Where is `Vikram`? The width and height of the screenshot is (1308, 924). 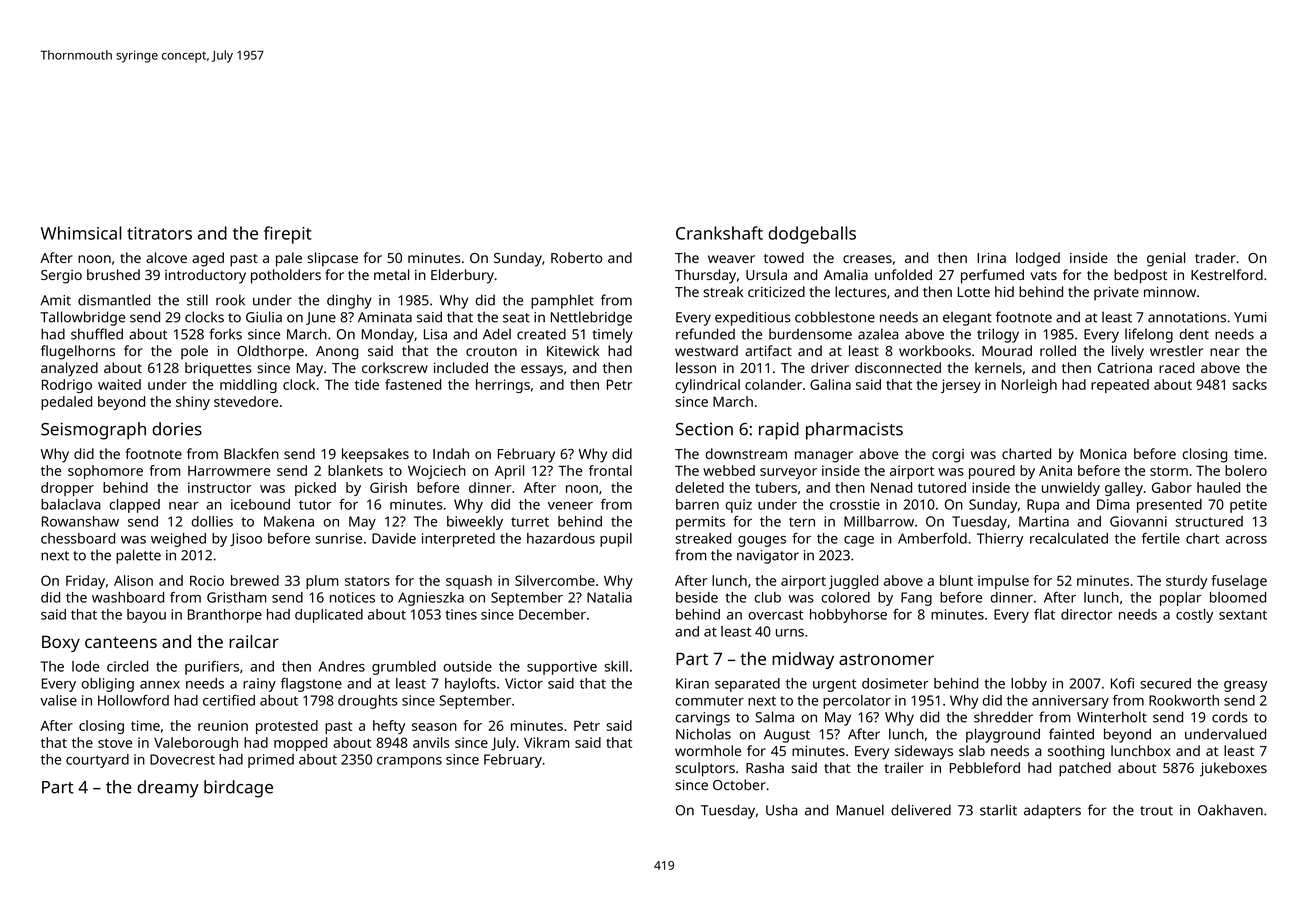
Vikram is located at coordinates (546, 742).
